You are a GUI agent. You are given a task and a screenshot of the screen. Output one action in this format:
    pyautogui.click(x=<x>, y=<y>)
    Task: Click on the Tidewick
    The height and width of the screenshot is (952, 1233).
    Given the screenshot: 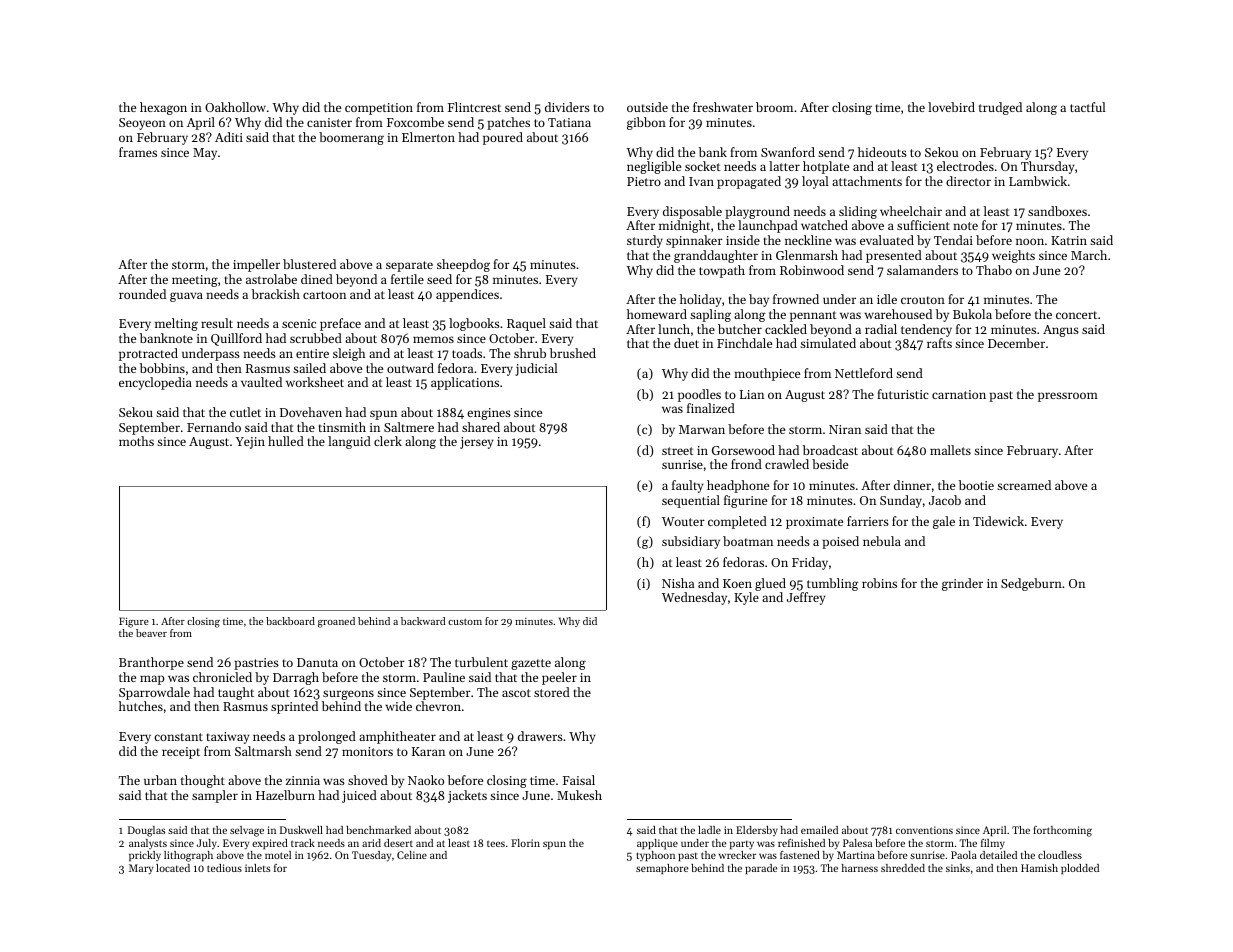 What is the action you would take?
    pyautogui.click(x=998, y=521)
